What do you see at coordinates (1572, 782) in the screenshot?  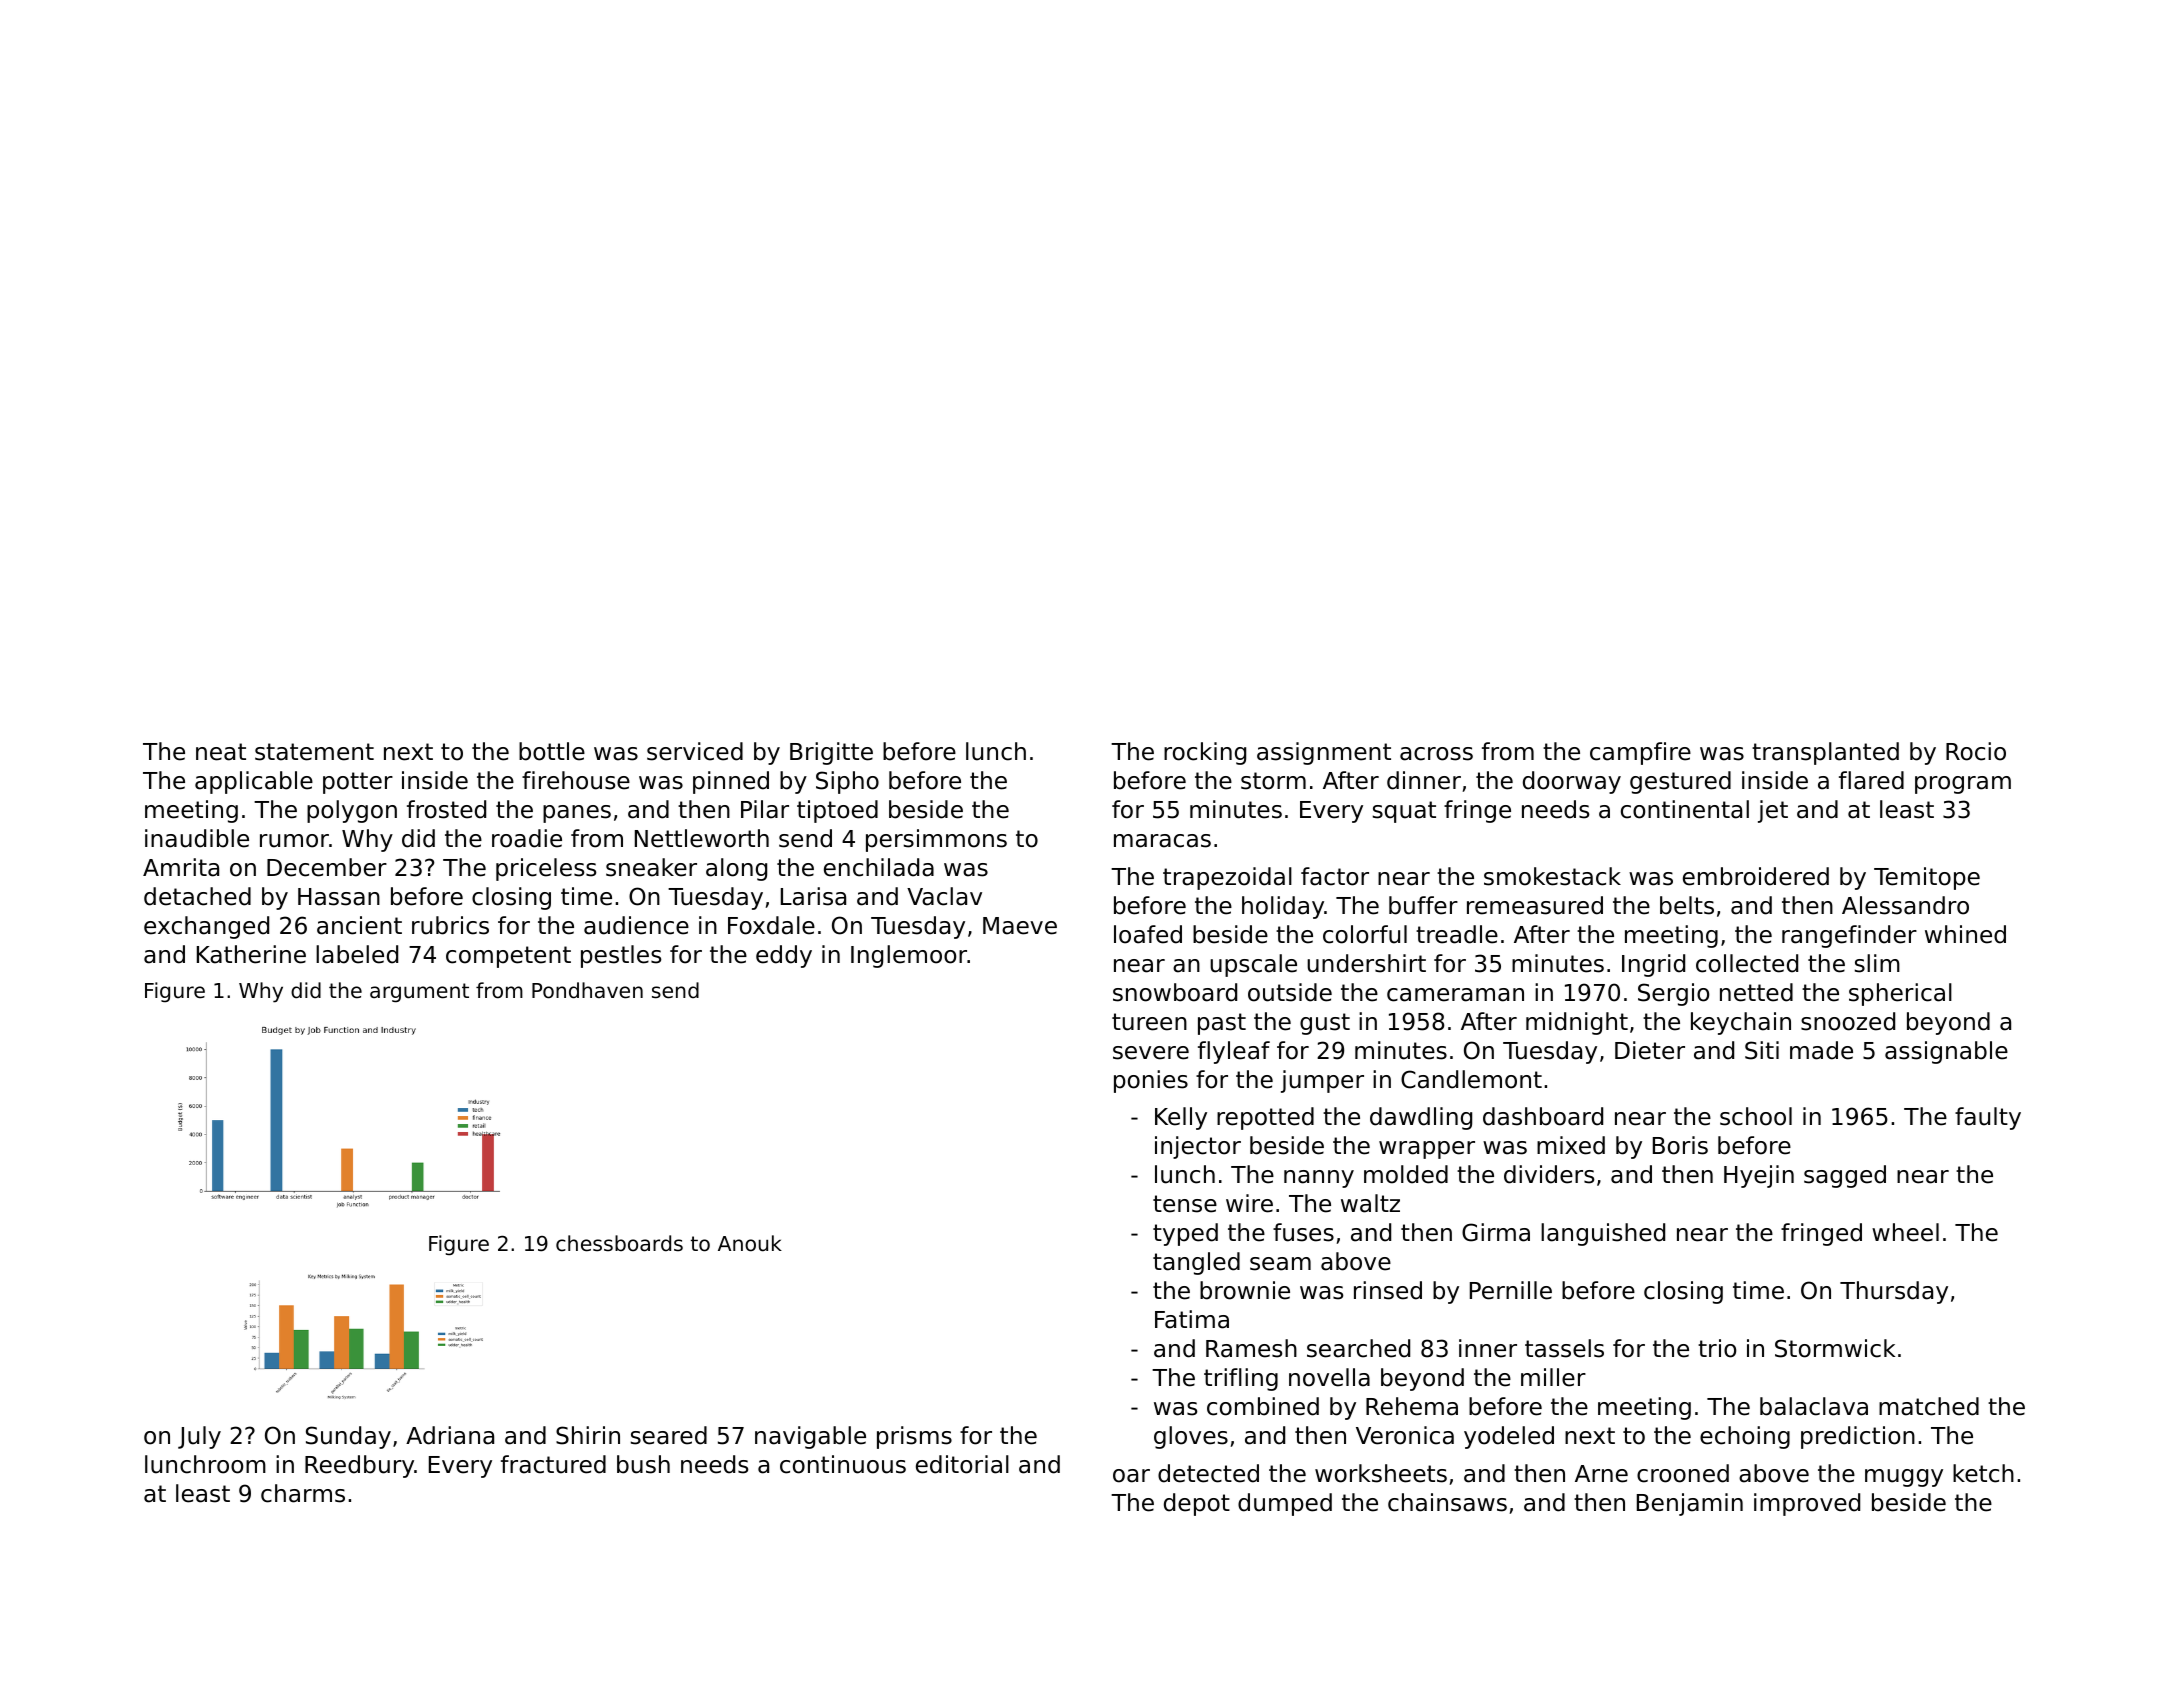 I see `doorway` at bounding box center [1572, 782].
